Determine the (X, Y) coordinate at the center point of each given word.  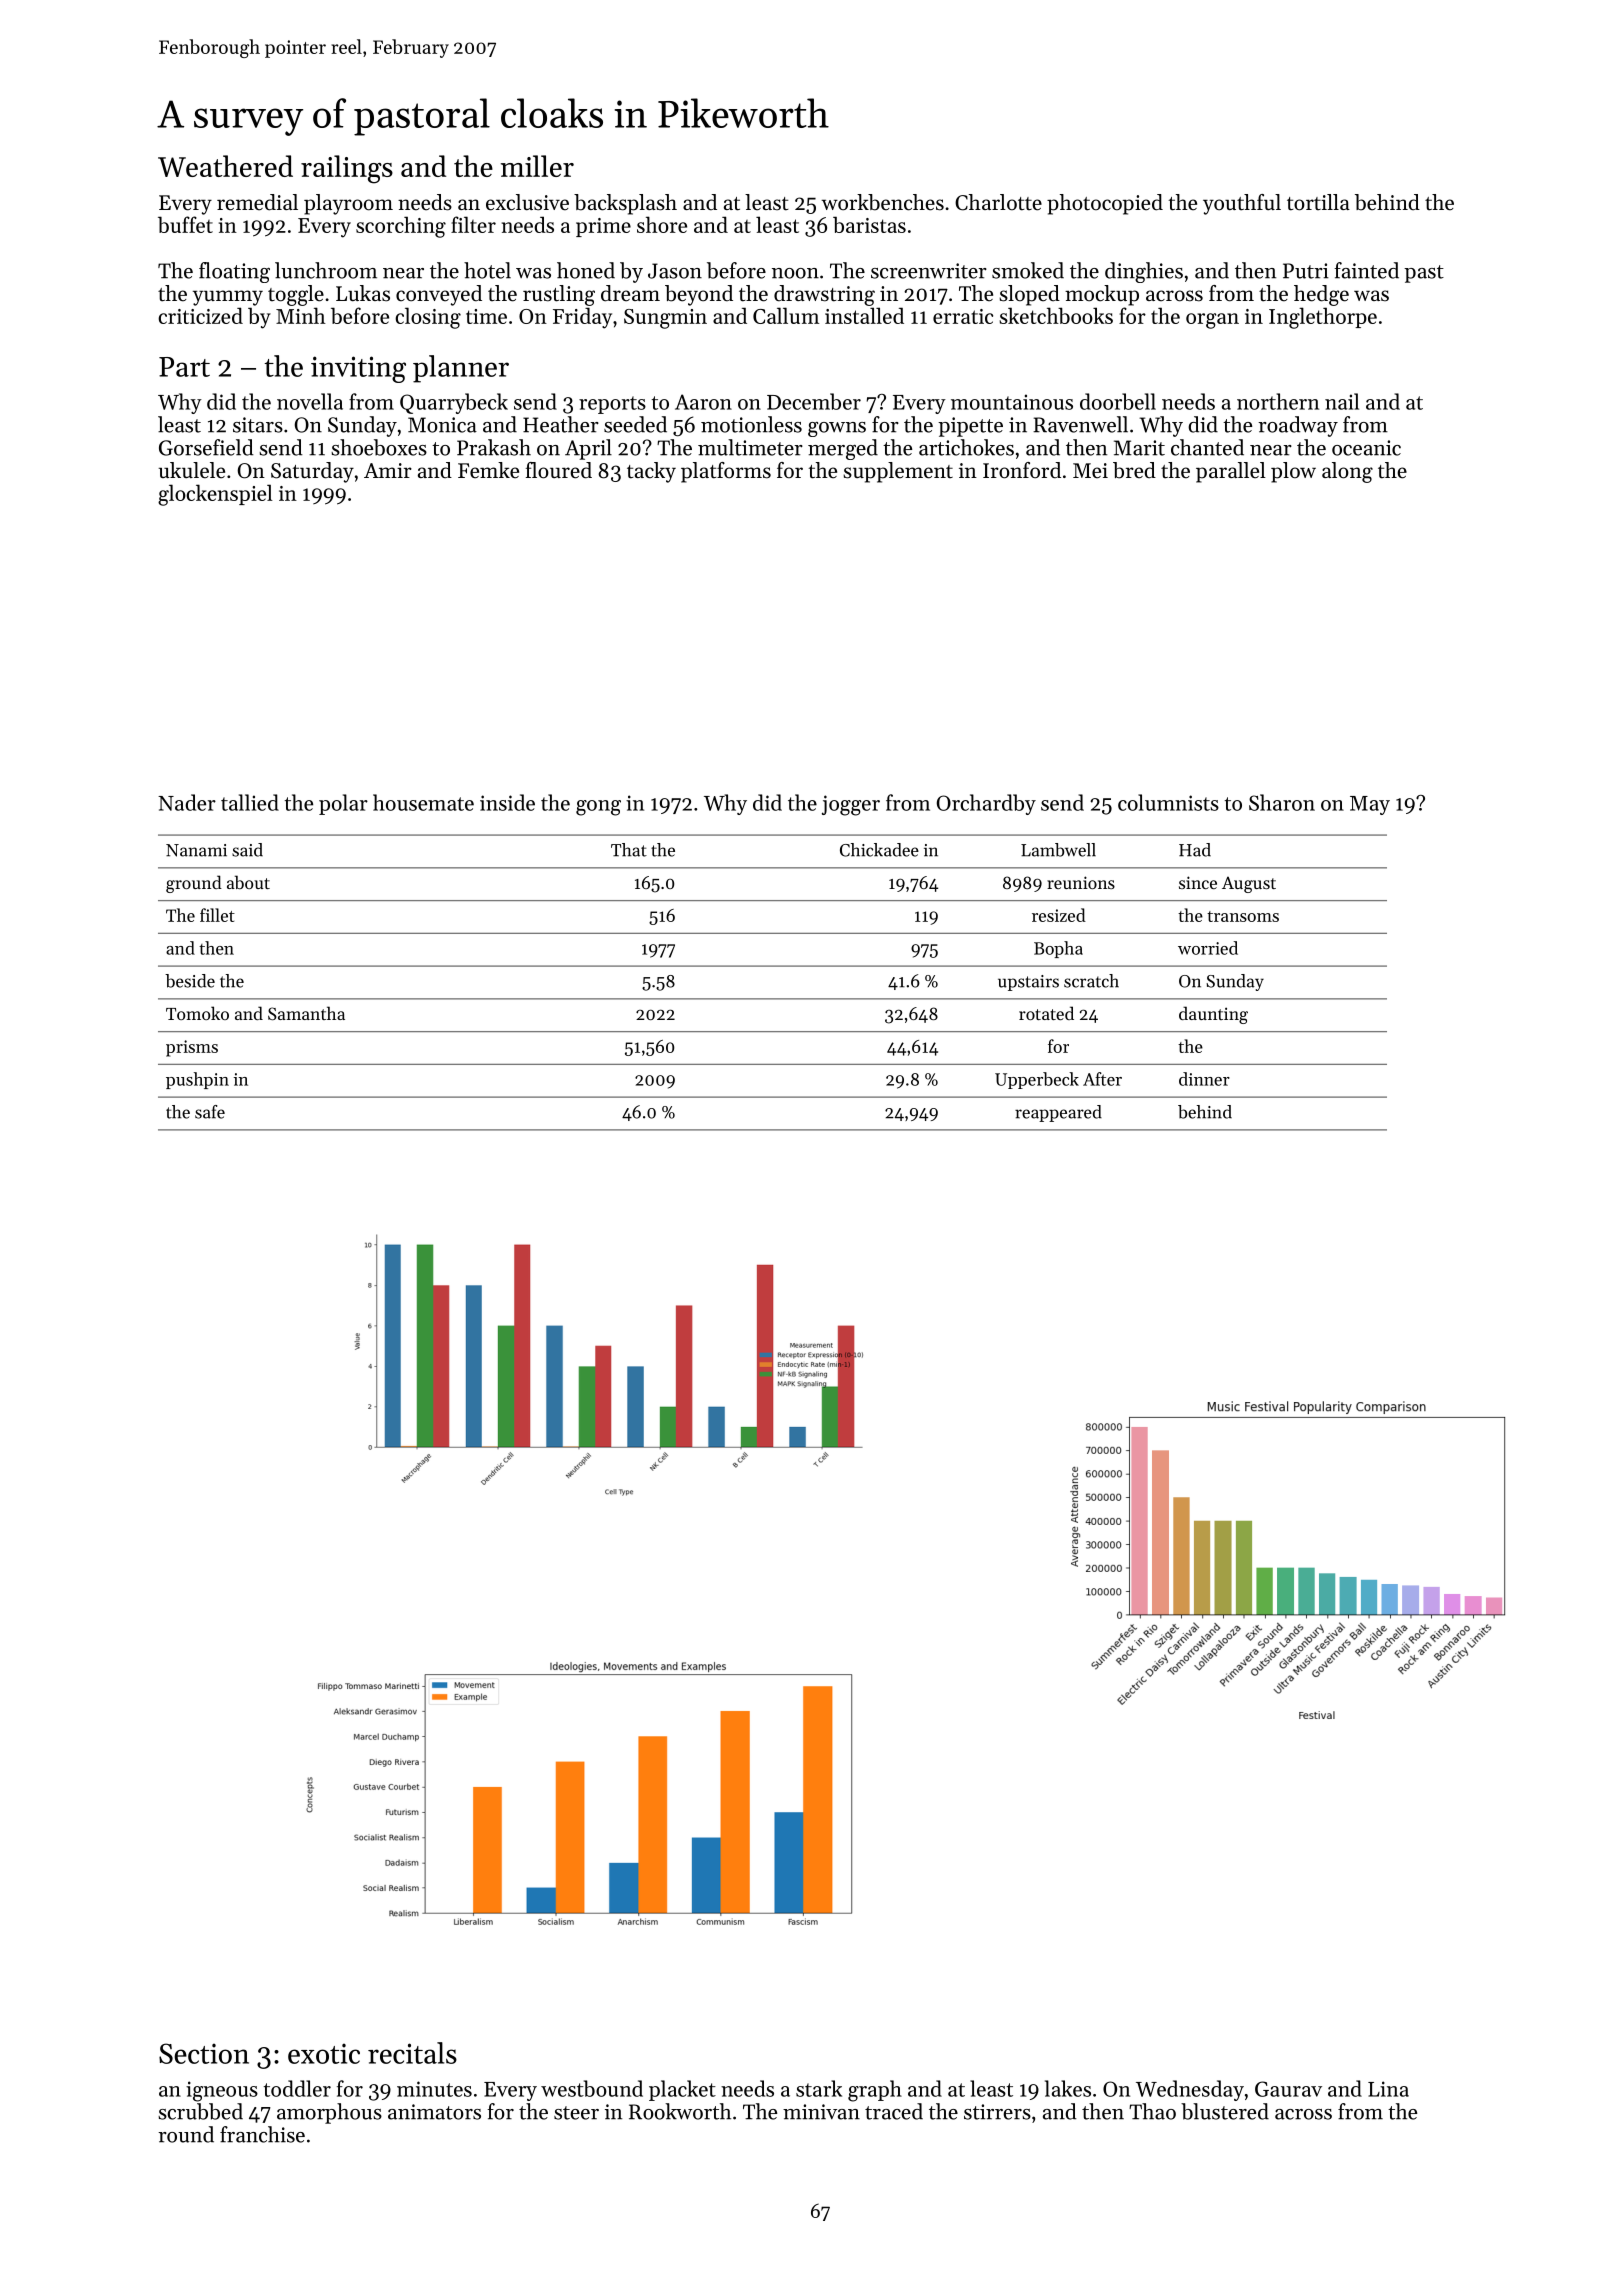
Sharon (1282, 802)
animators (434, 2112)
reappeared (1058, 1113)
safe (210, 1112)
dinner (1204, 1079)
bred (1134, 470)
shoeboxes (379, 447)
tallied (250, 802)
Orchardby (986, 804)
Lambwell (1058, 850)
